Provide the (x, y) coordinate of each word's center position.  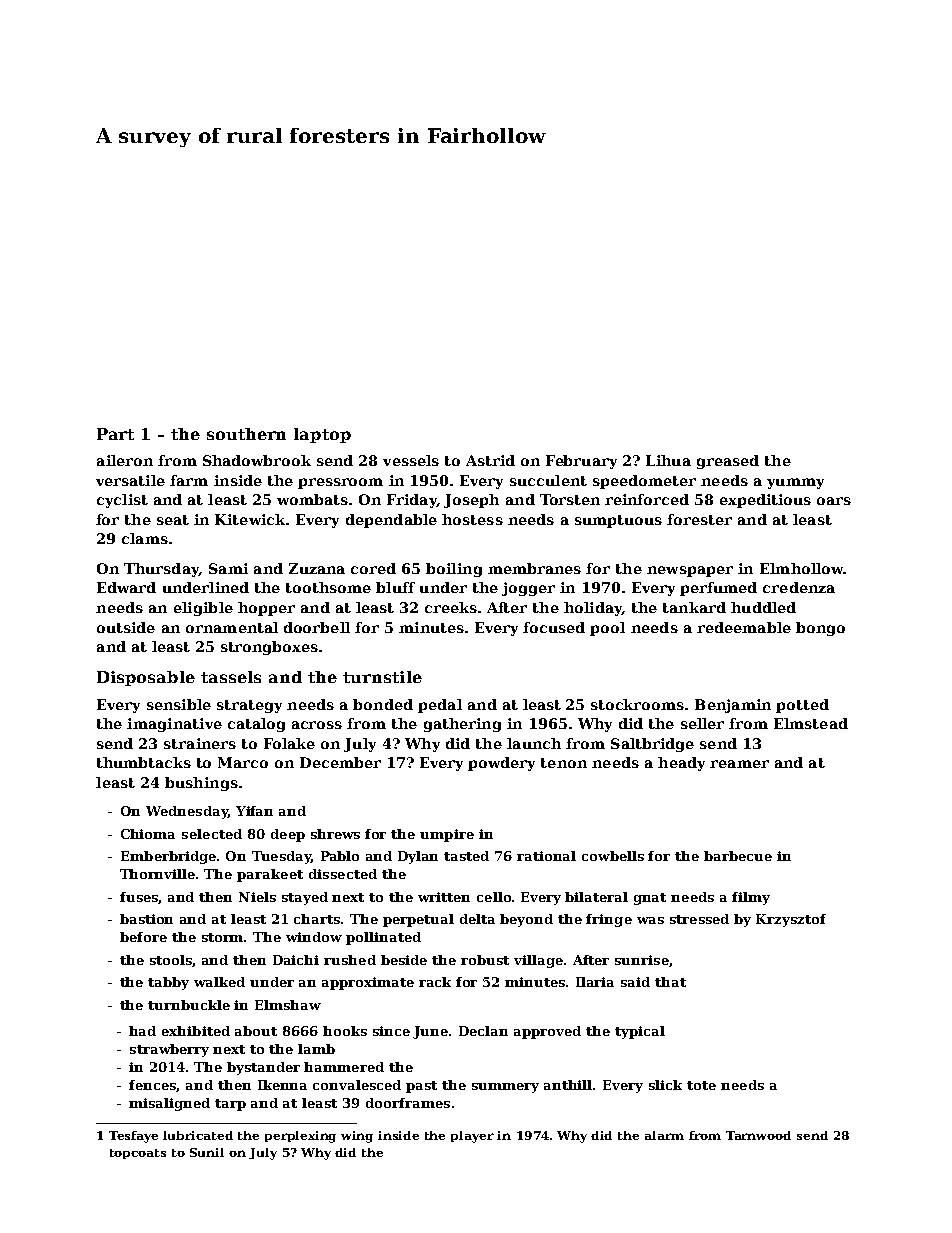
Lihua (668, 460)
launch (534, 743)
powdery (501, 764)
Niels (257, 897)
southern (246, 434)
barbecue (738, 856)
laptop (322, 435)
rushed (350, 960)
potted (802, 706)
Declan (483, 1031)
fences (153, 1086)
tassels (231, 677)
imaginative (174, 725)
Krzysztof (791, 920)
